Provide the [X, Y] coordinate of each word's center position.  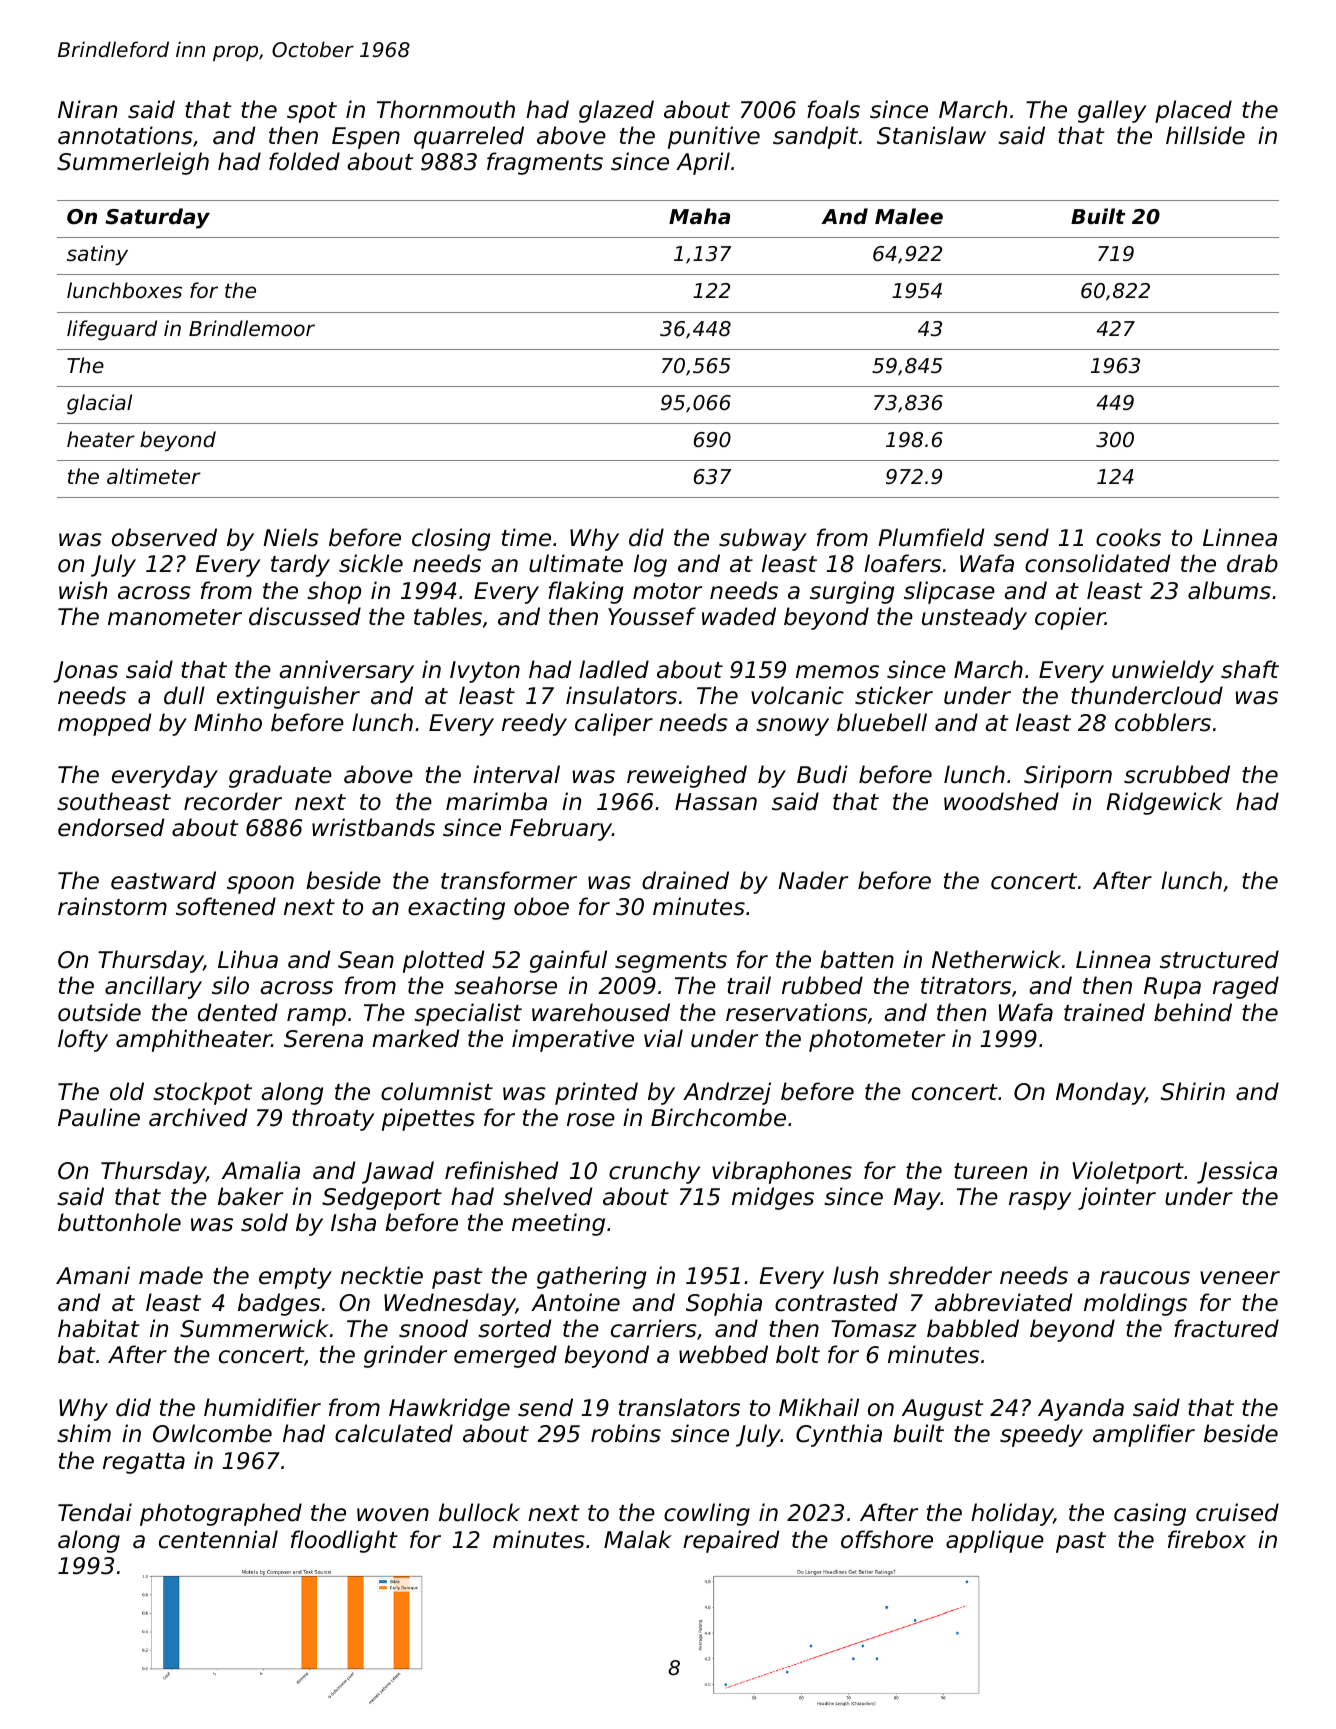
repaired [731, 1541]
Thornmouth [446, 109]
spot [312, 112]
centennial [218, 1539]
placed [1193, 111]
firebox [1207, 1539]
